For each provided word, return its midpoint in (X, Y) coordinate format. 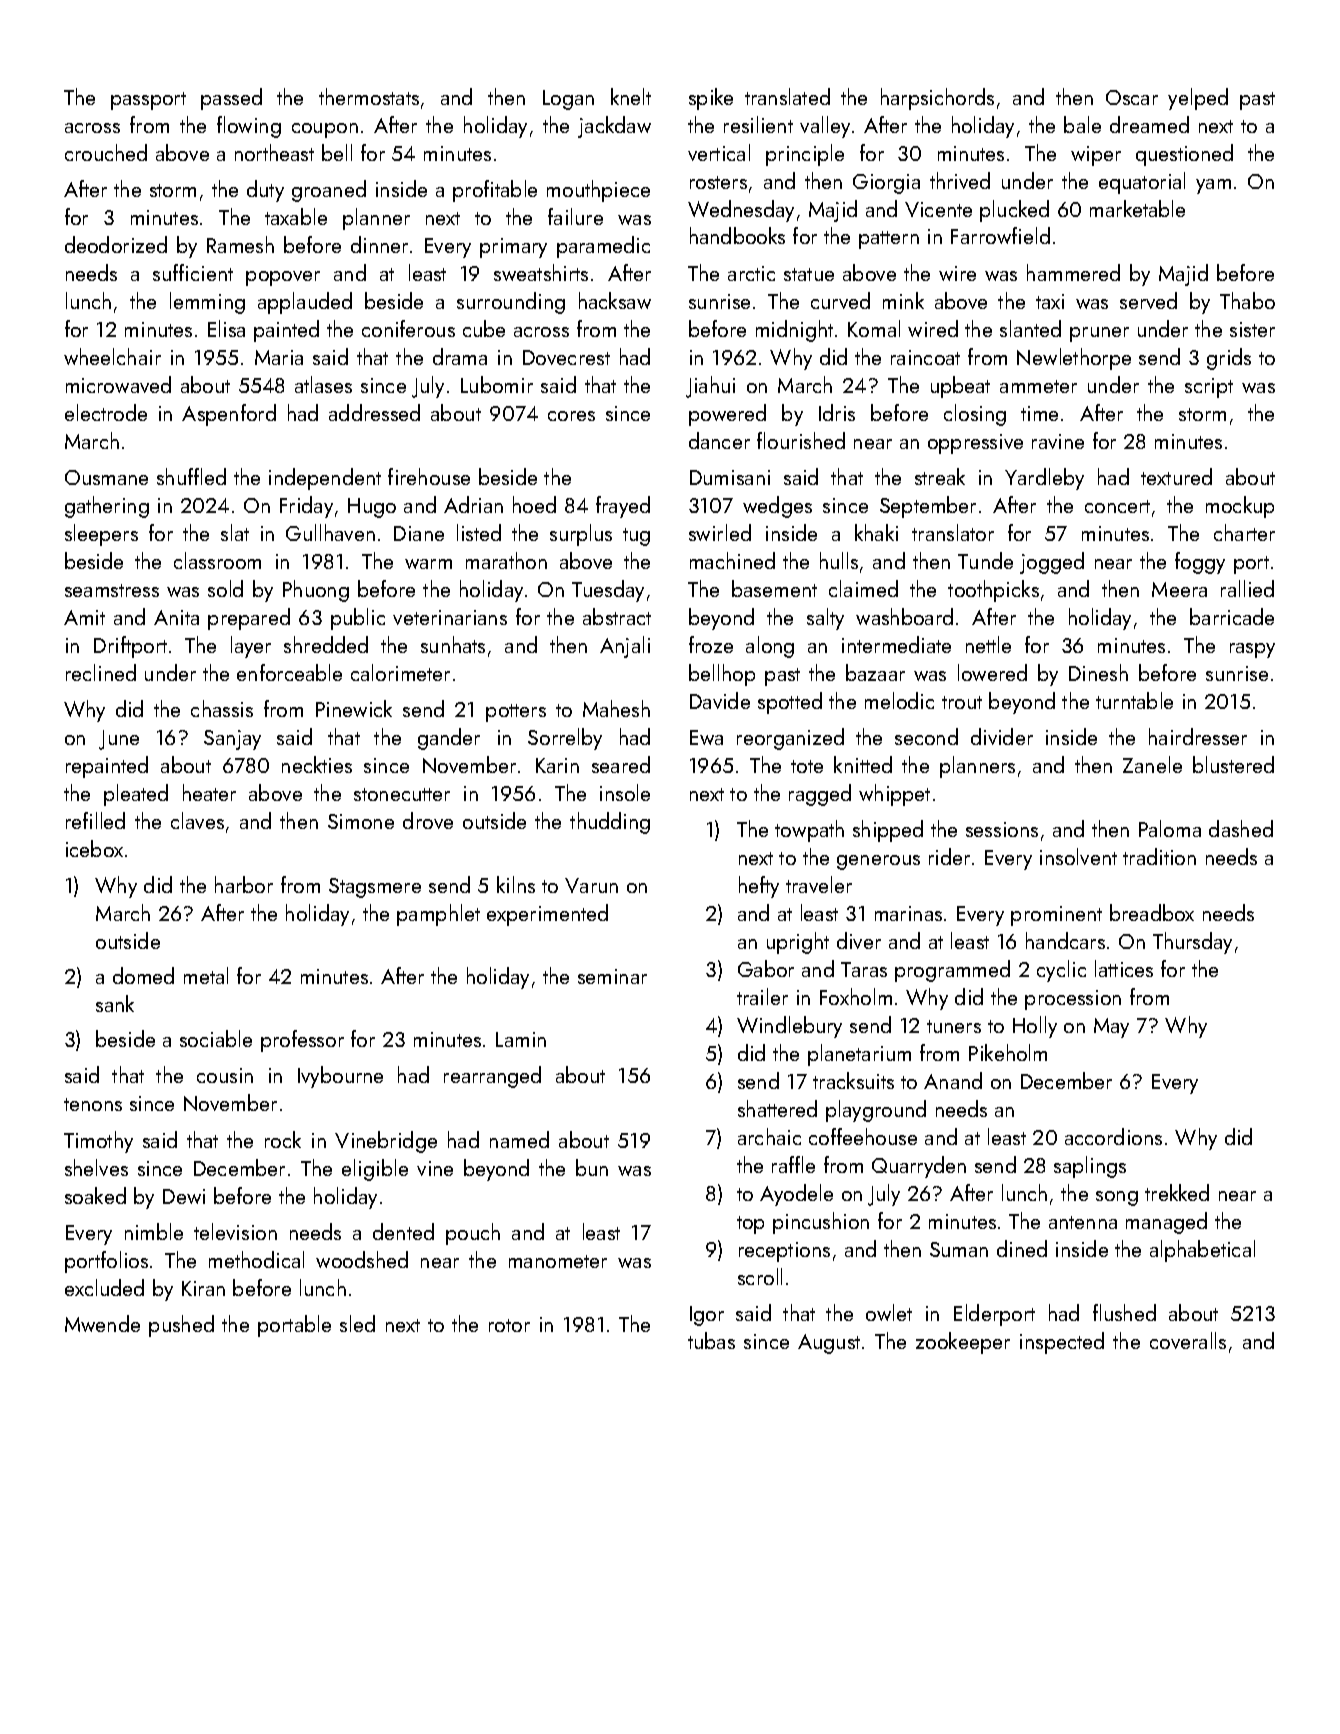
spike (711, 99)
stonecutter (402, 794)
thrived (960, 180)
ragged (820, 795)
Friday (306, 507)
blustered (1233, 764)
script (1209, 388)
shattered (777, 1108)
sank (115, 1003)
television (235, 1231)
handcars (1065, 940)
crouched (106, 152)
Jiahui (710, 387)
